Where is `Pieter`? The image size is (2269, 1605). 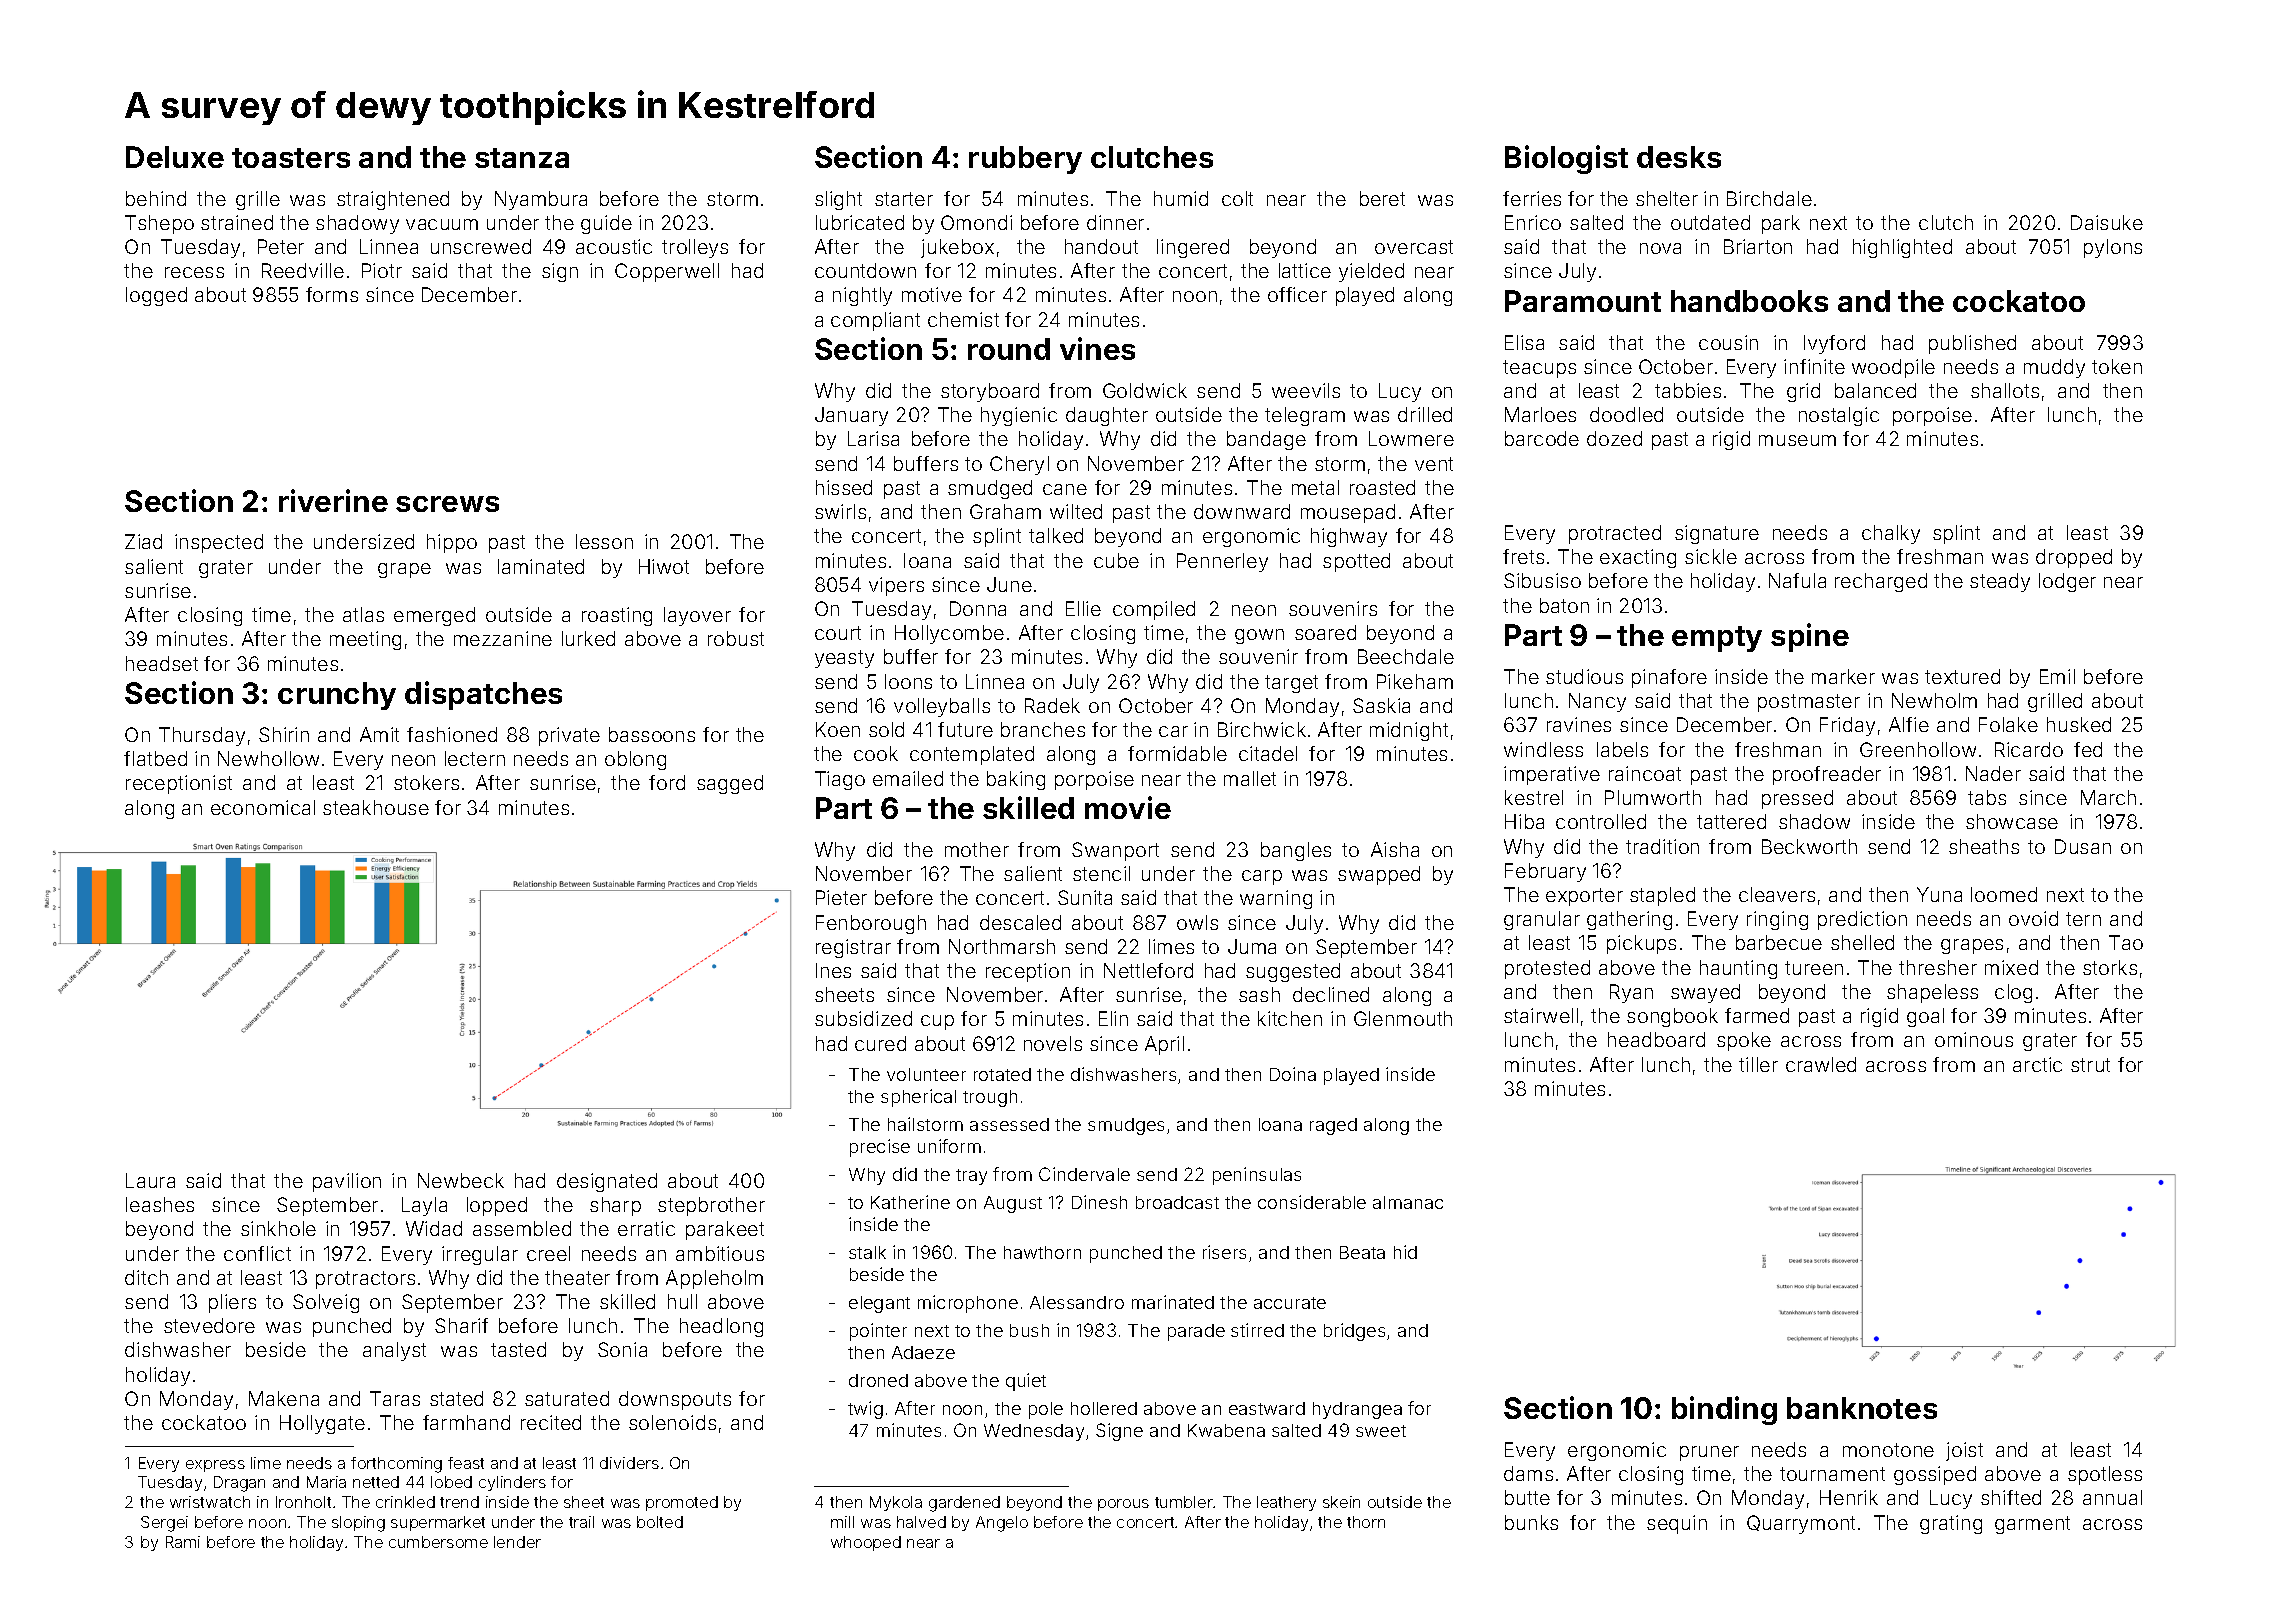
Pieter is located at coordinates (841, 897).
